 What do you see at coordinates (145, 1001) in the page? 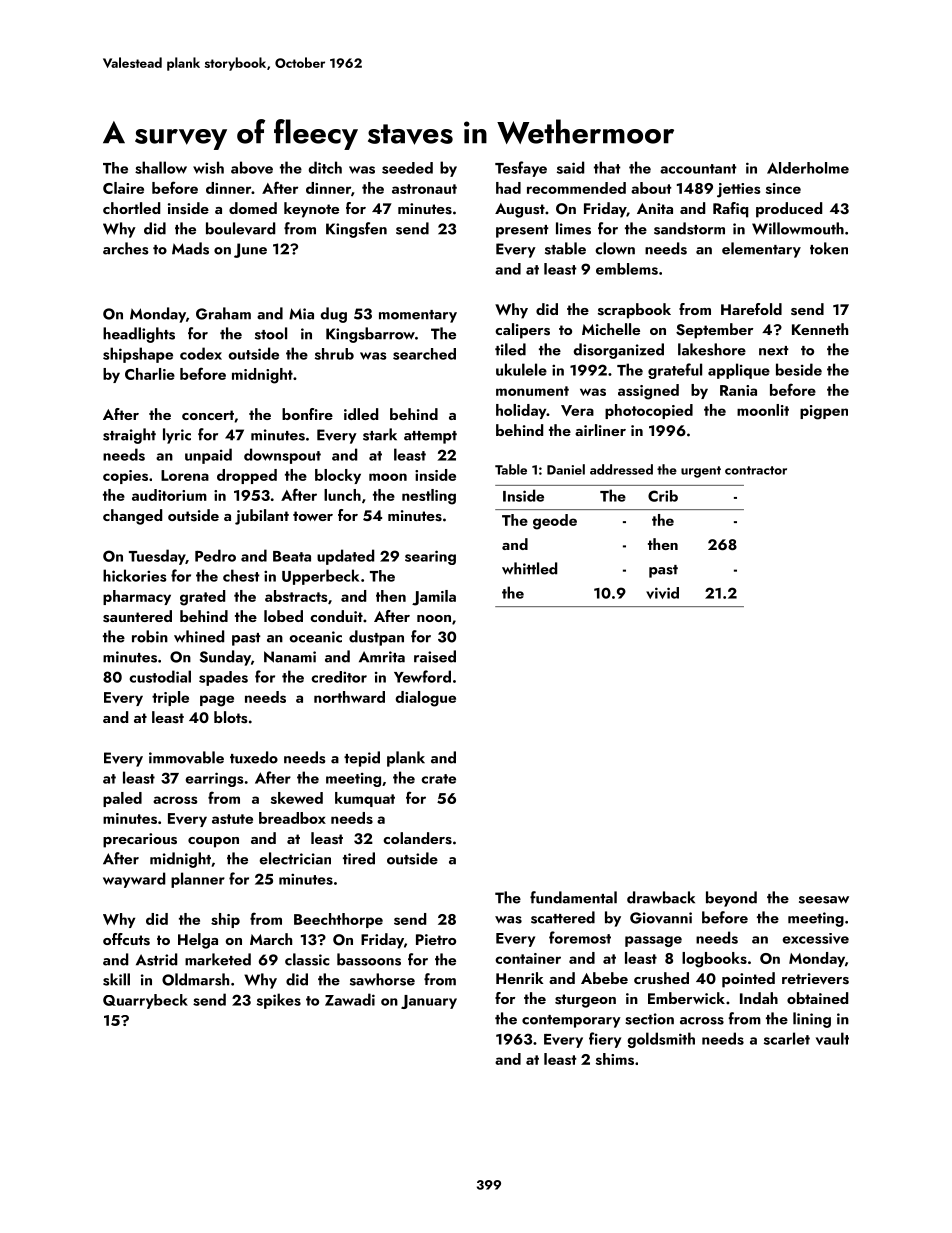
I see `Quarrybeck` at bounding box center [145, 1001].
